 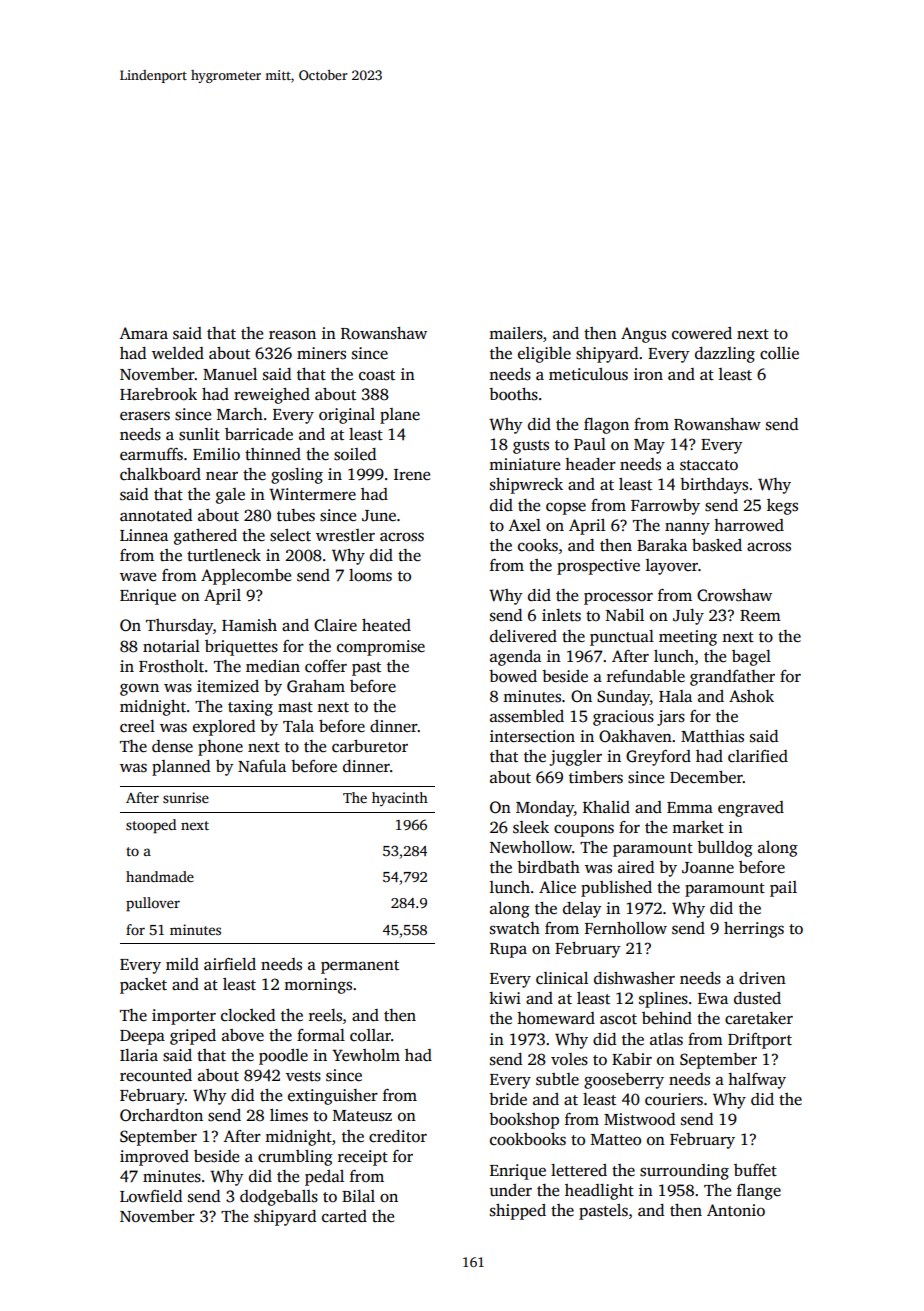 What do you see at coordinates (161, 1115) in the image?
I see `Orchardton` at bounding box center [161, 1115].
